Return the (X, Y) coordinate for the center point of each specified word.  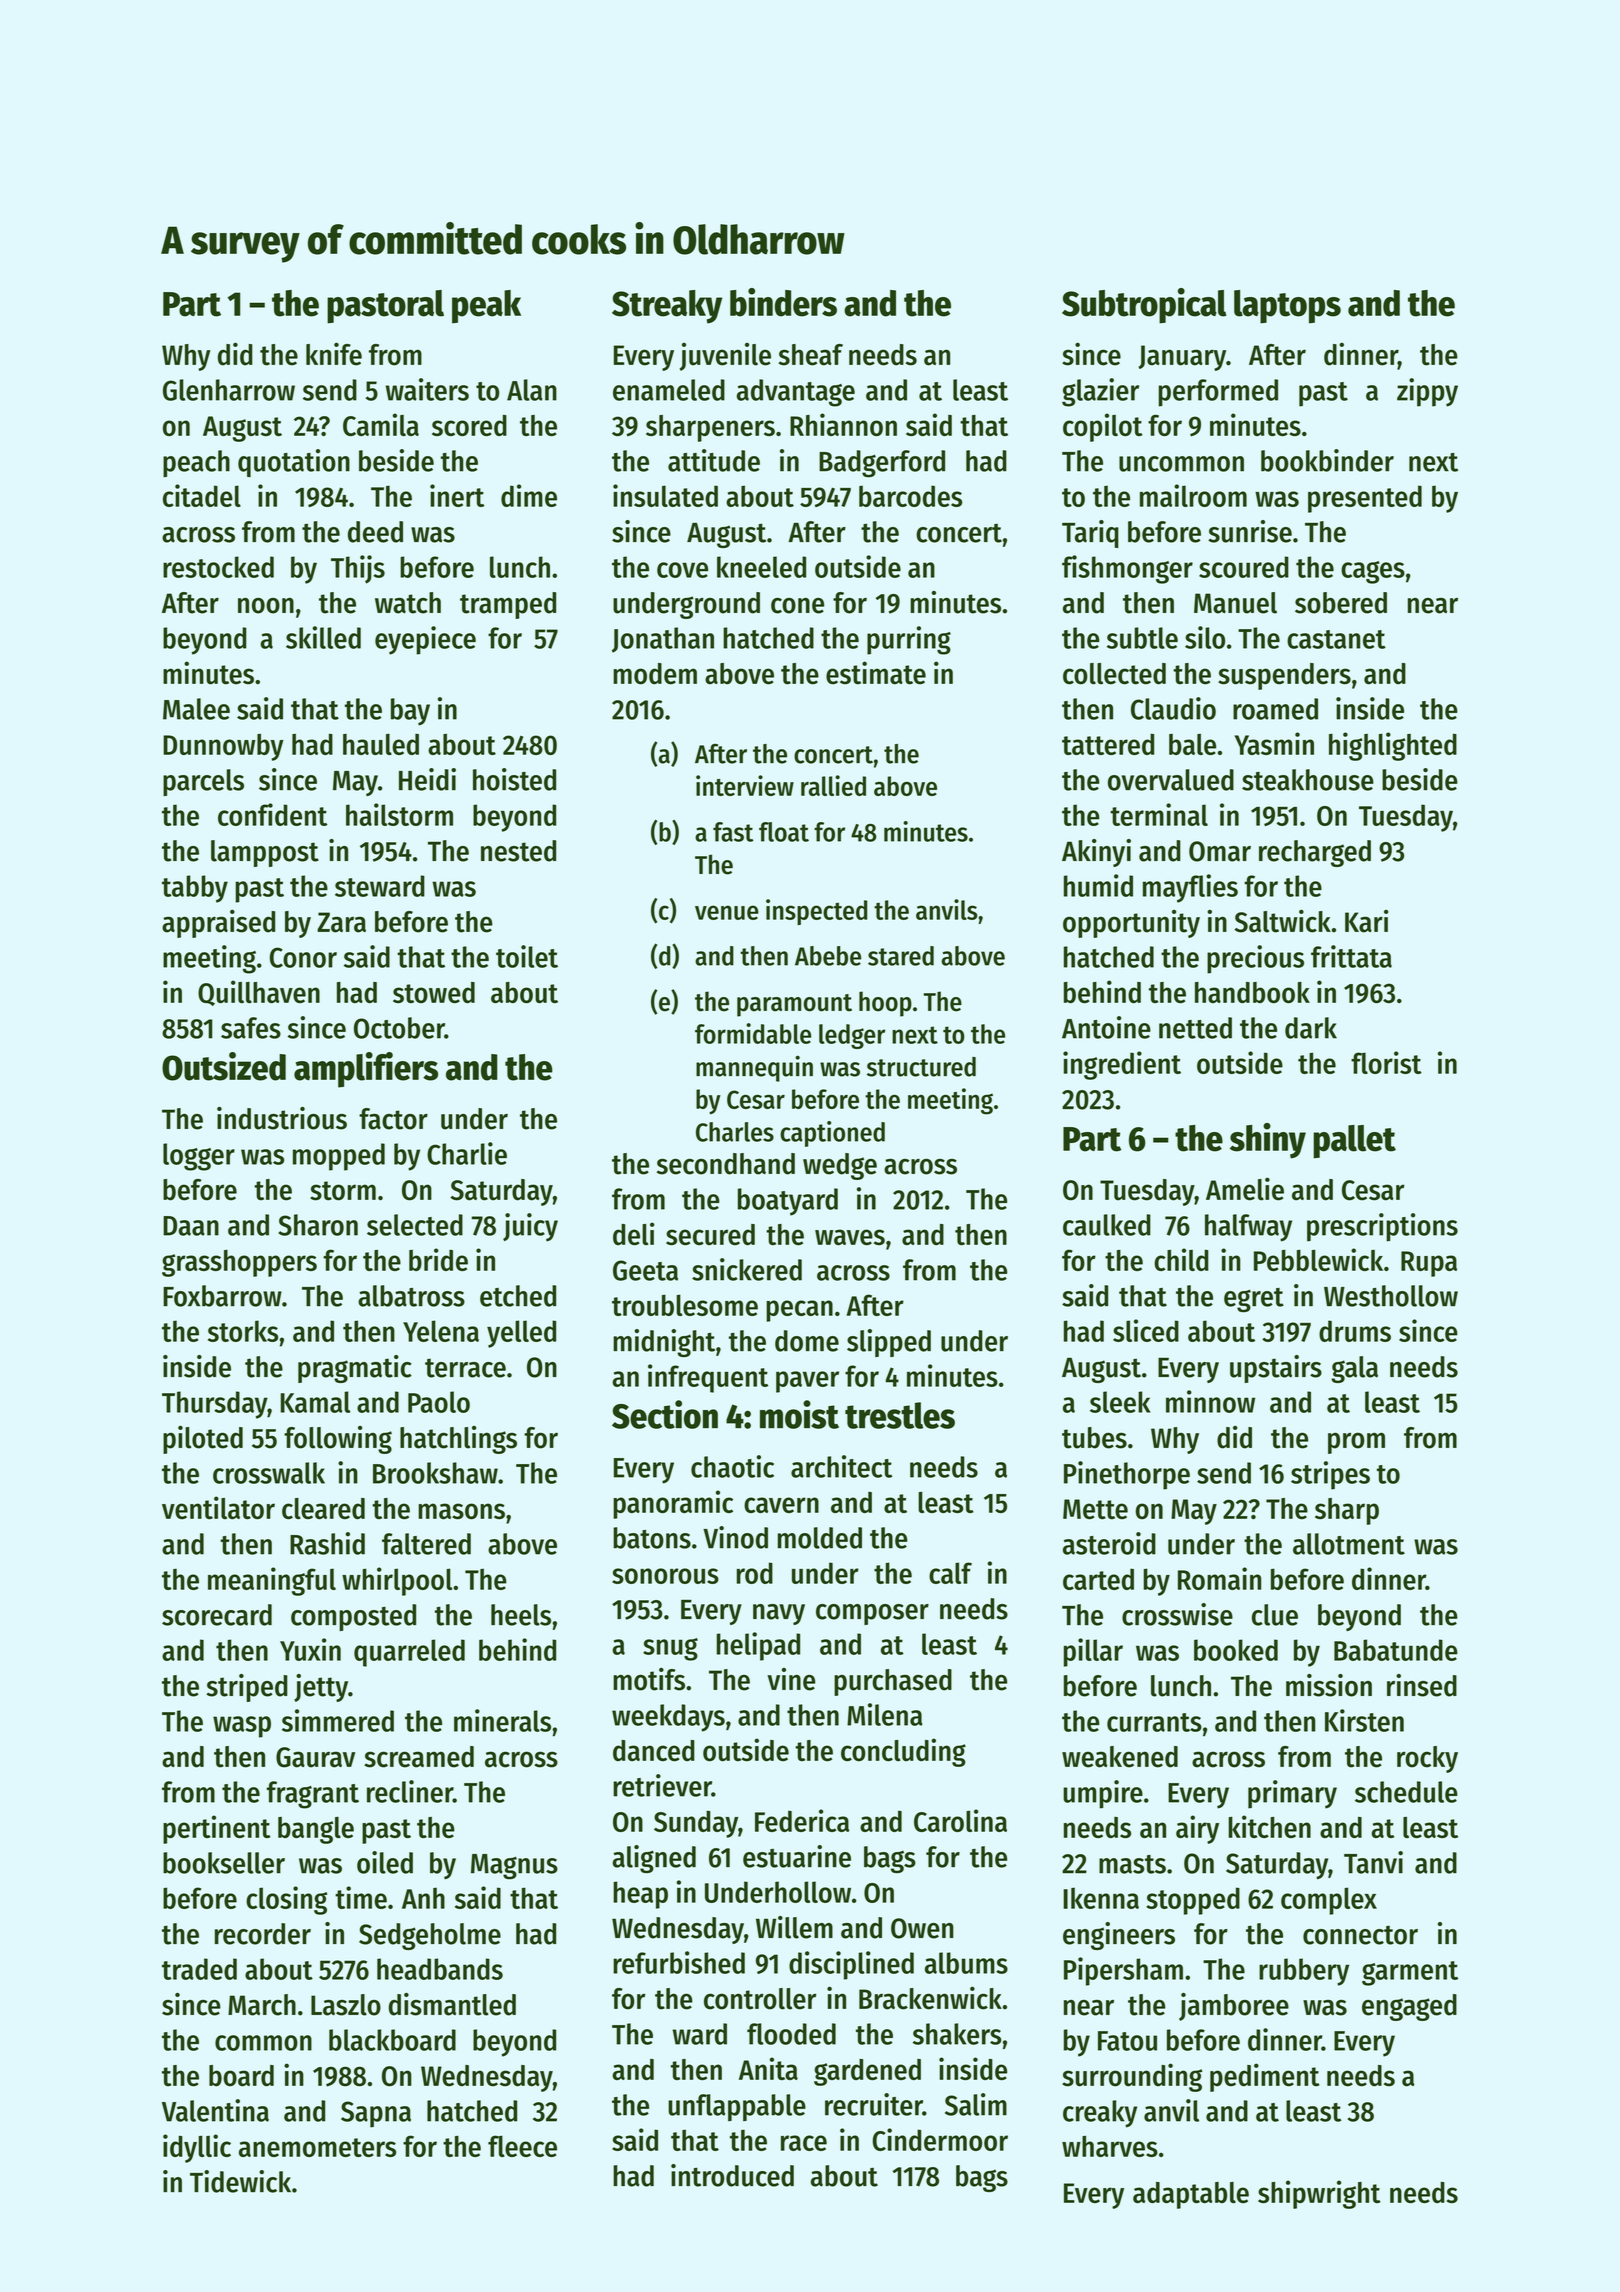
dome (807, 1341)
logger (199, 1157)
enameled (669, 390)
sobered (1341, 603)
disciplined (851, 1965)
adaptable (1191, 2195)
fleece (522, 2146)
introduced (732, 2175)
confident (272, 814)
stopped (1193, 1901)
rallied (833, 785)
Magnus (514, 1867)
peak (486, 307)
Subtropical (1144, 306)
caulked (1107, 1225)
